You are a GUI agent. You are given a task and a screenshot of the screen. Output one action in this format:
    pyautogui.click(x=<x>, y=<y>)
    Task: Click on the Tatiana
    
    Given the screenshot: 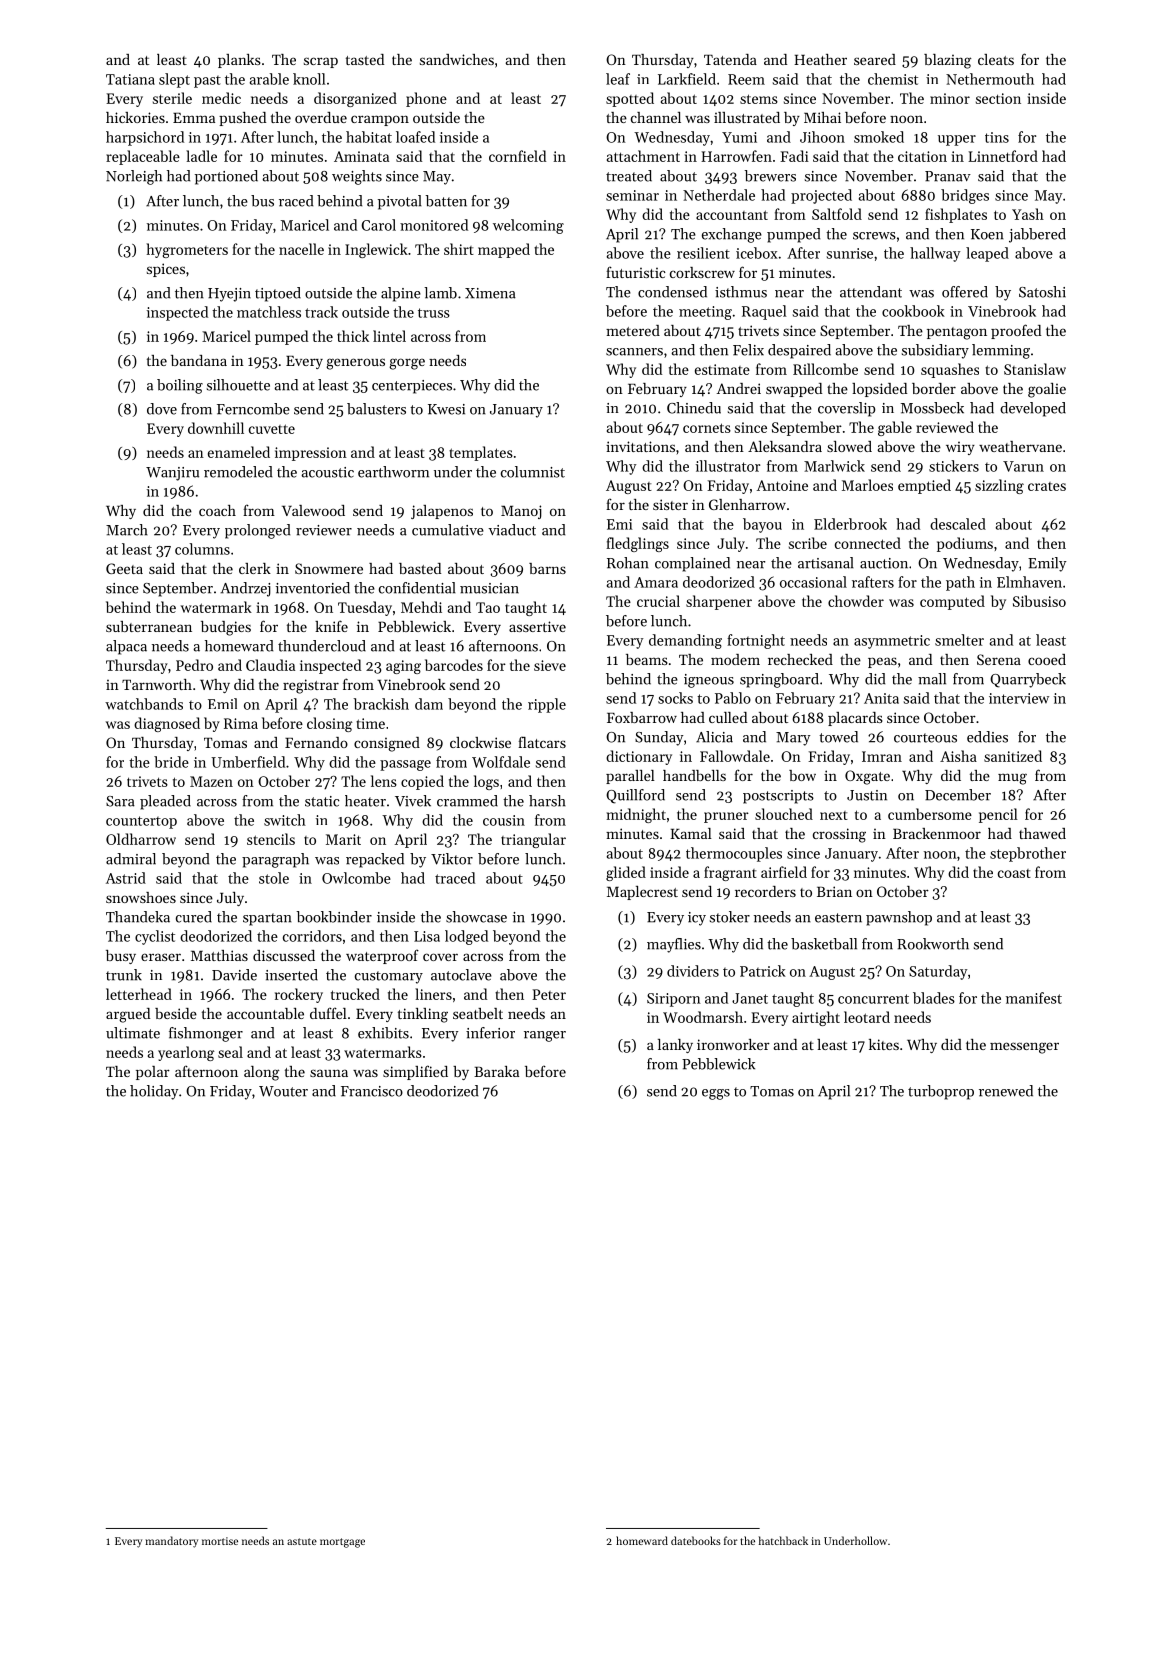 What is the action you would take?
    pyautogui.click(x=130, y=79)
